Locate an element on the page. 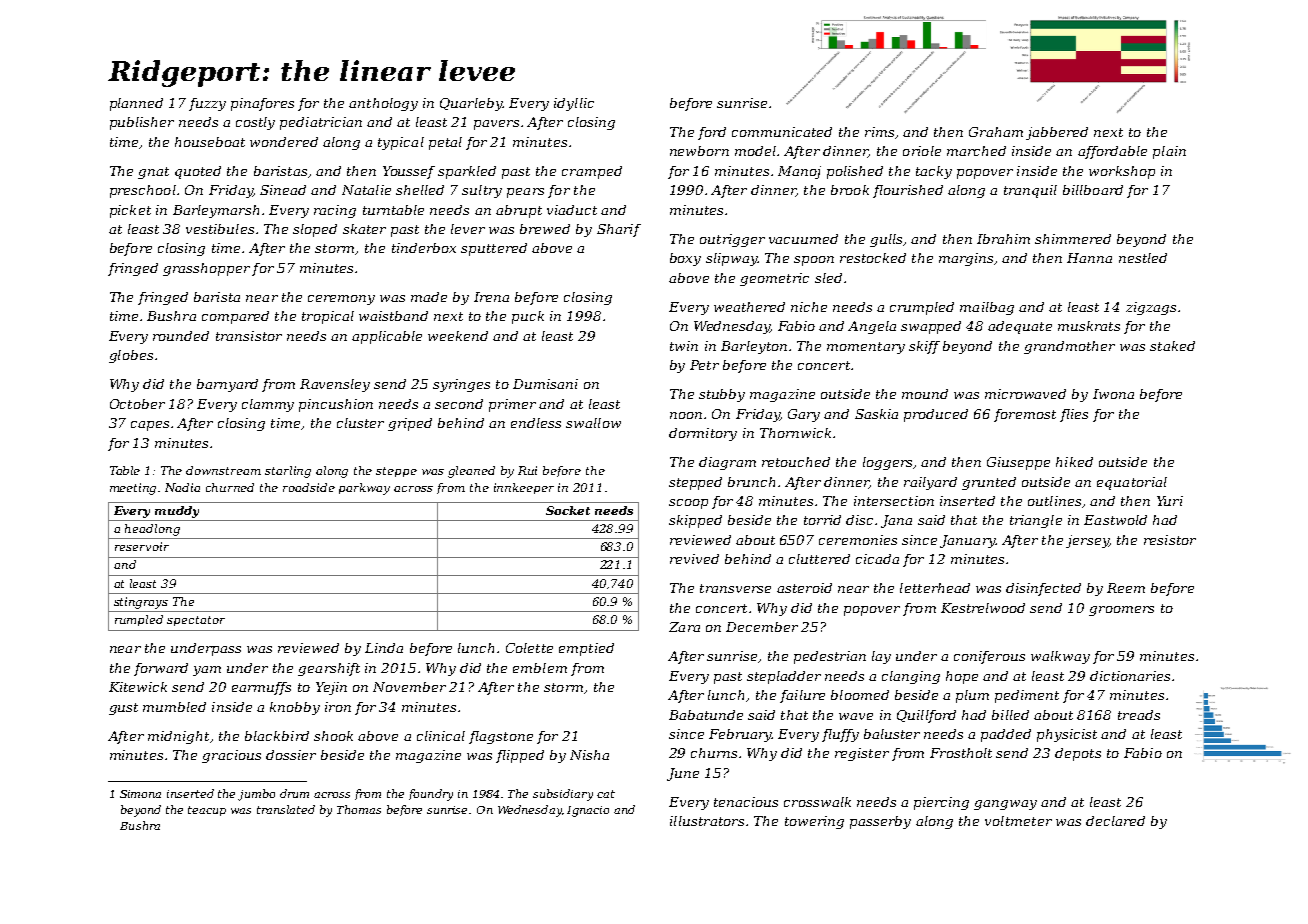  Gary is located at coordinates (804, 415).
